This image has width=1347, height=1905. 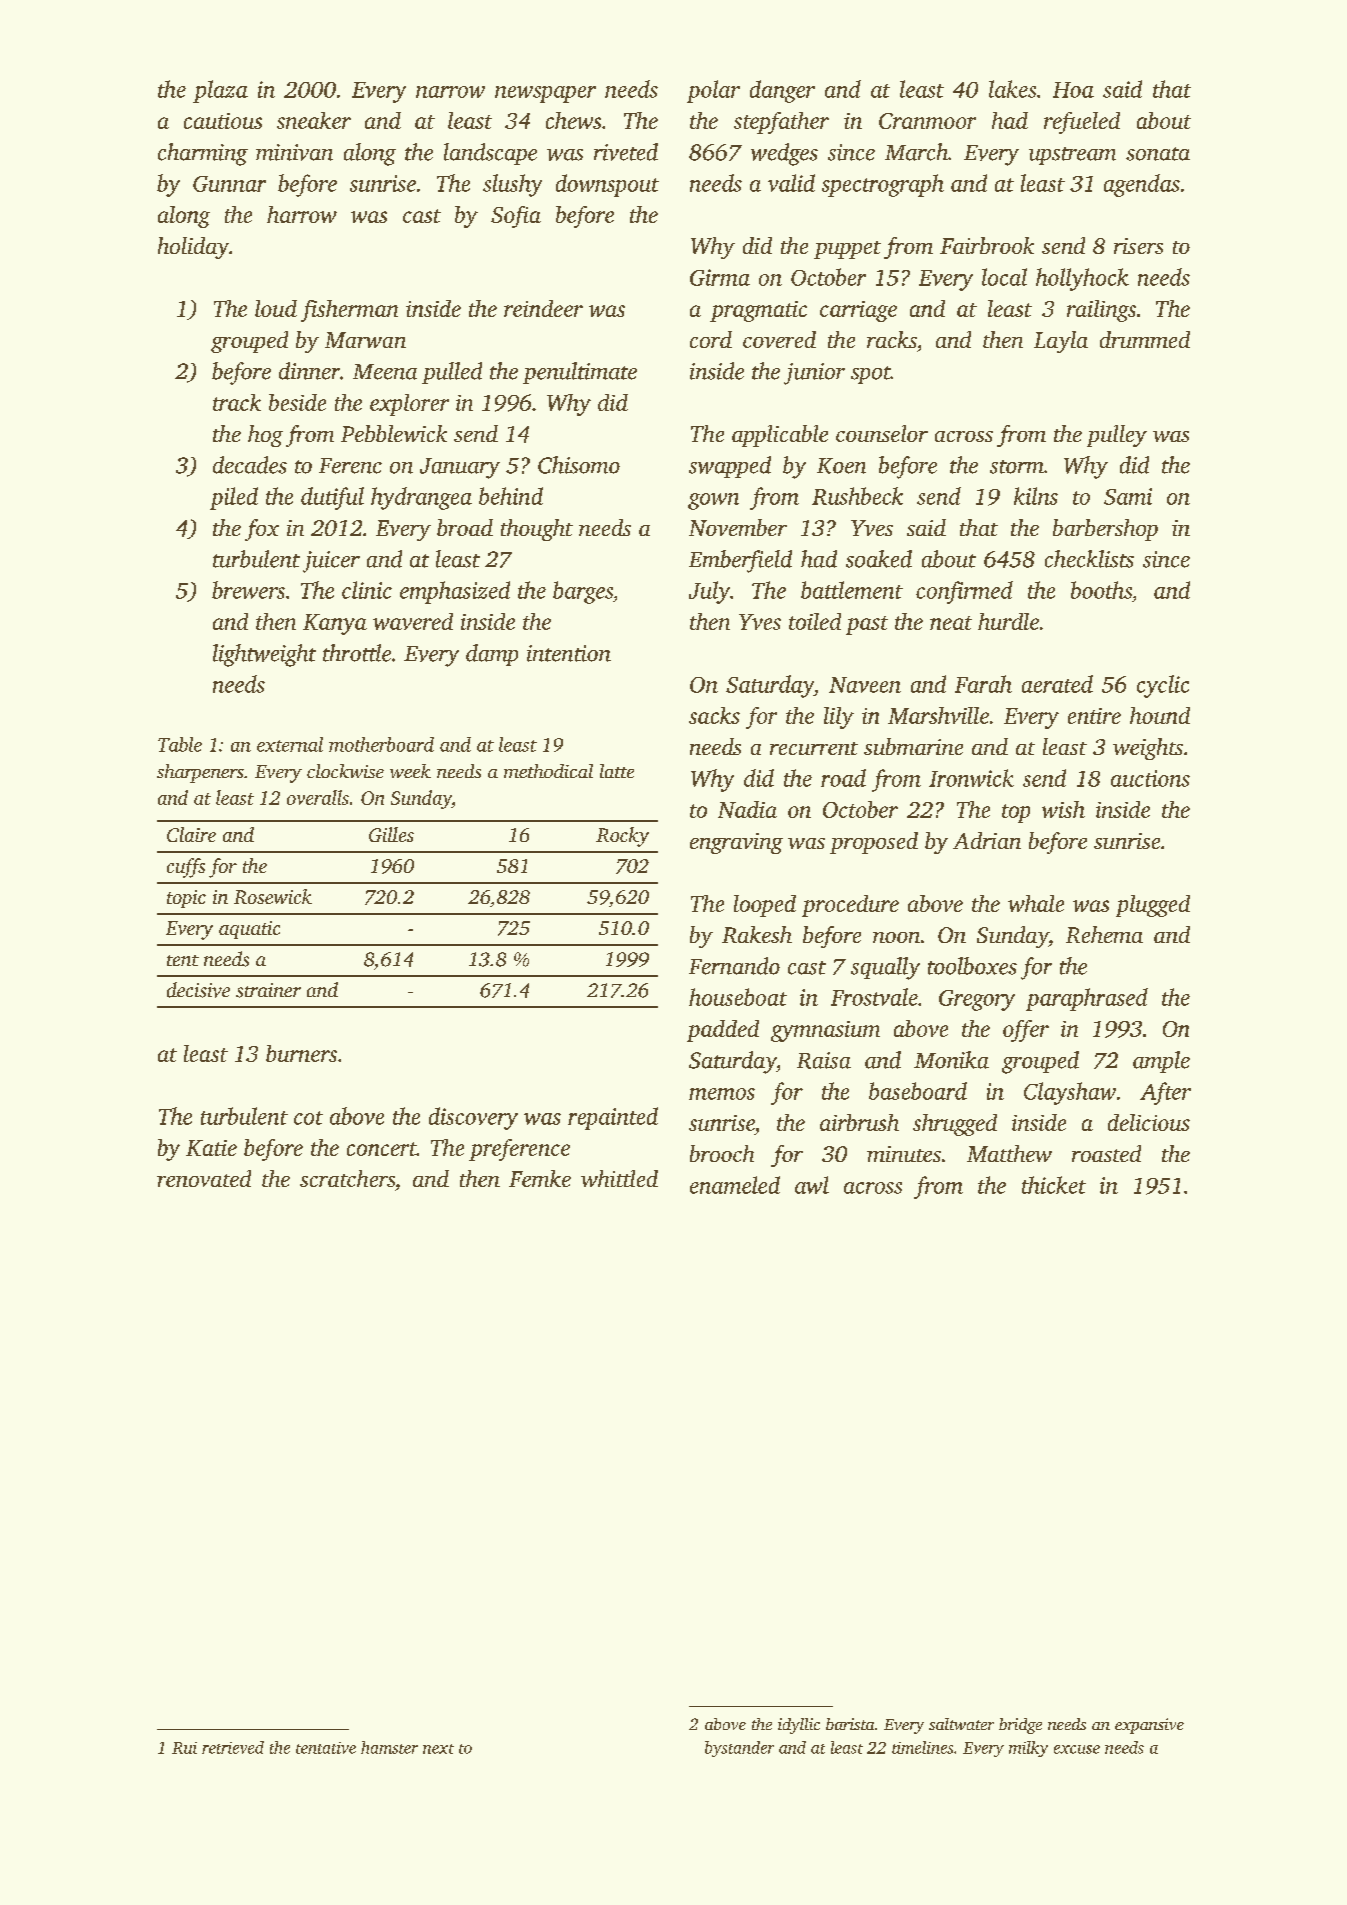 What do you see at coordinates (391, 834) in the image?
I see `Gilles` at bounding box center [391, 834].
